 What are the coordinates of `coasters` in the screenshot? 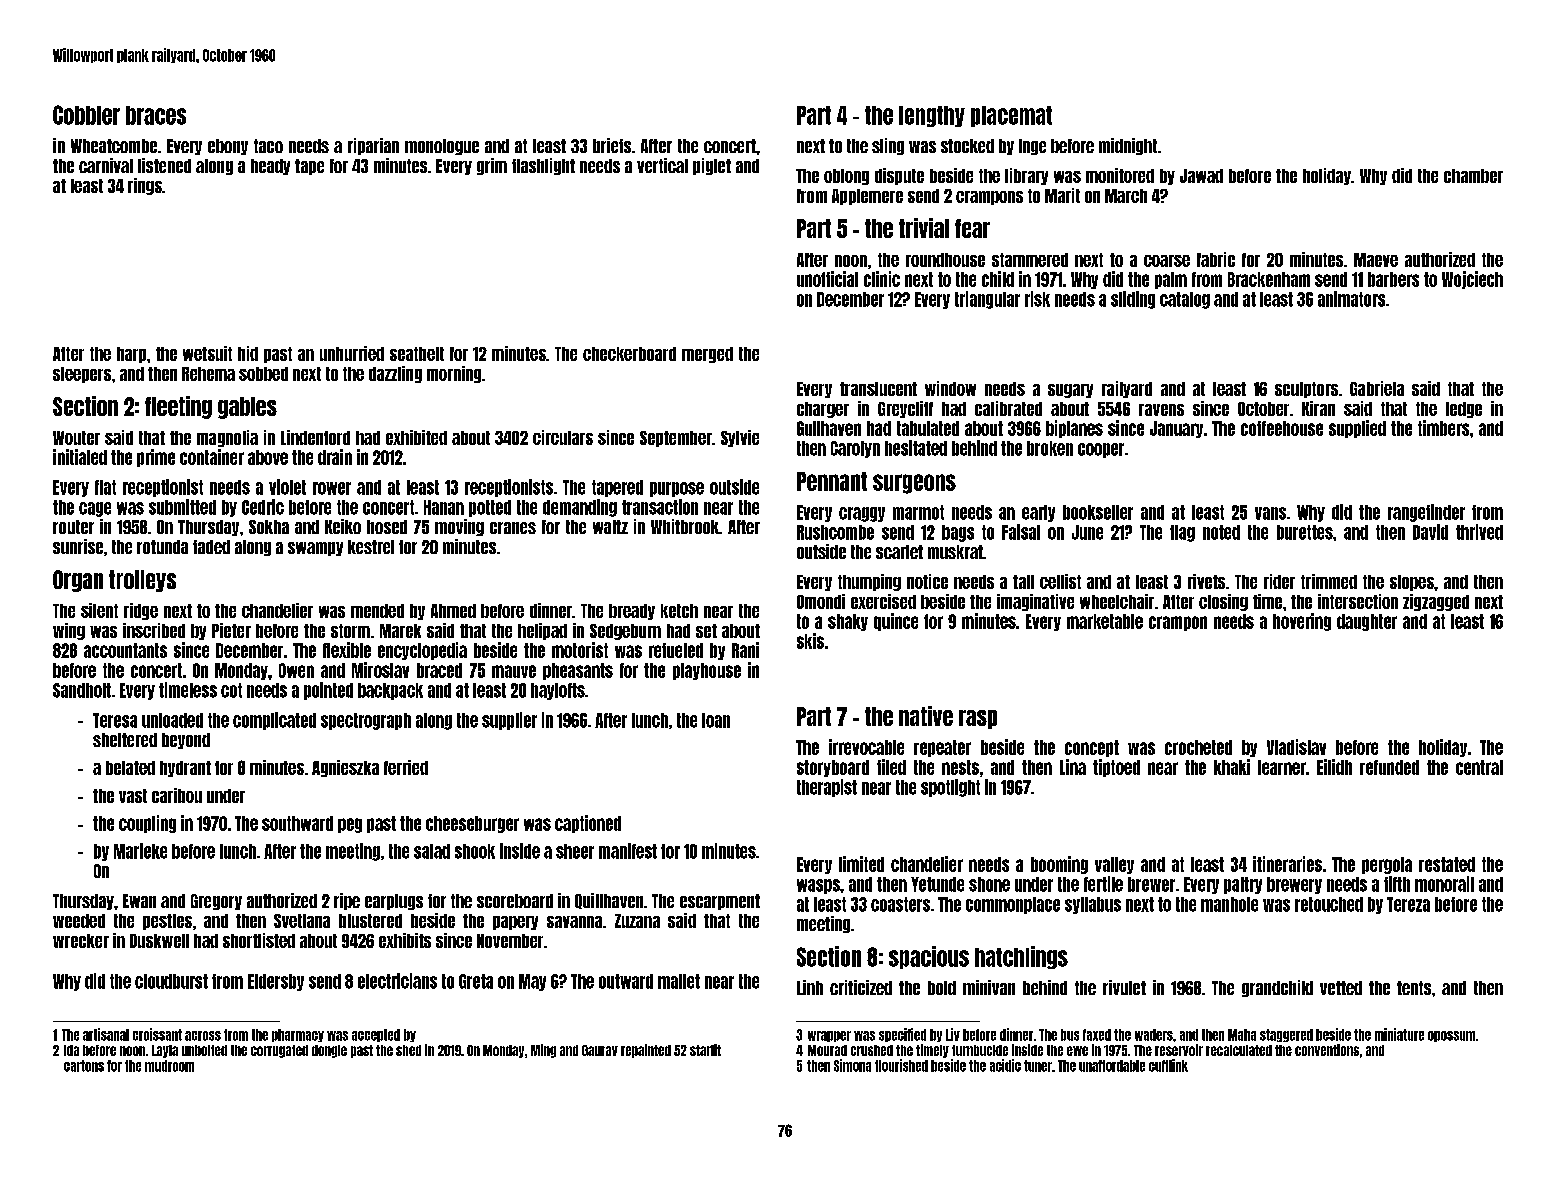 It's located at (900, 904).
